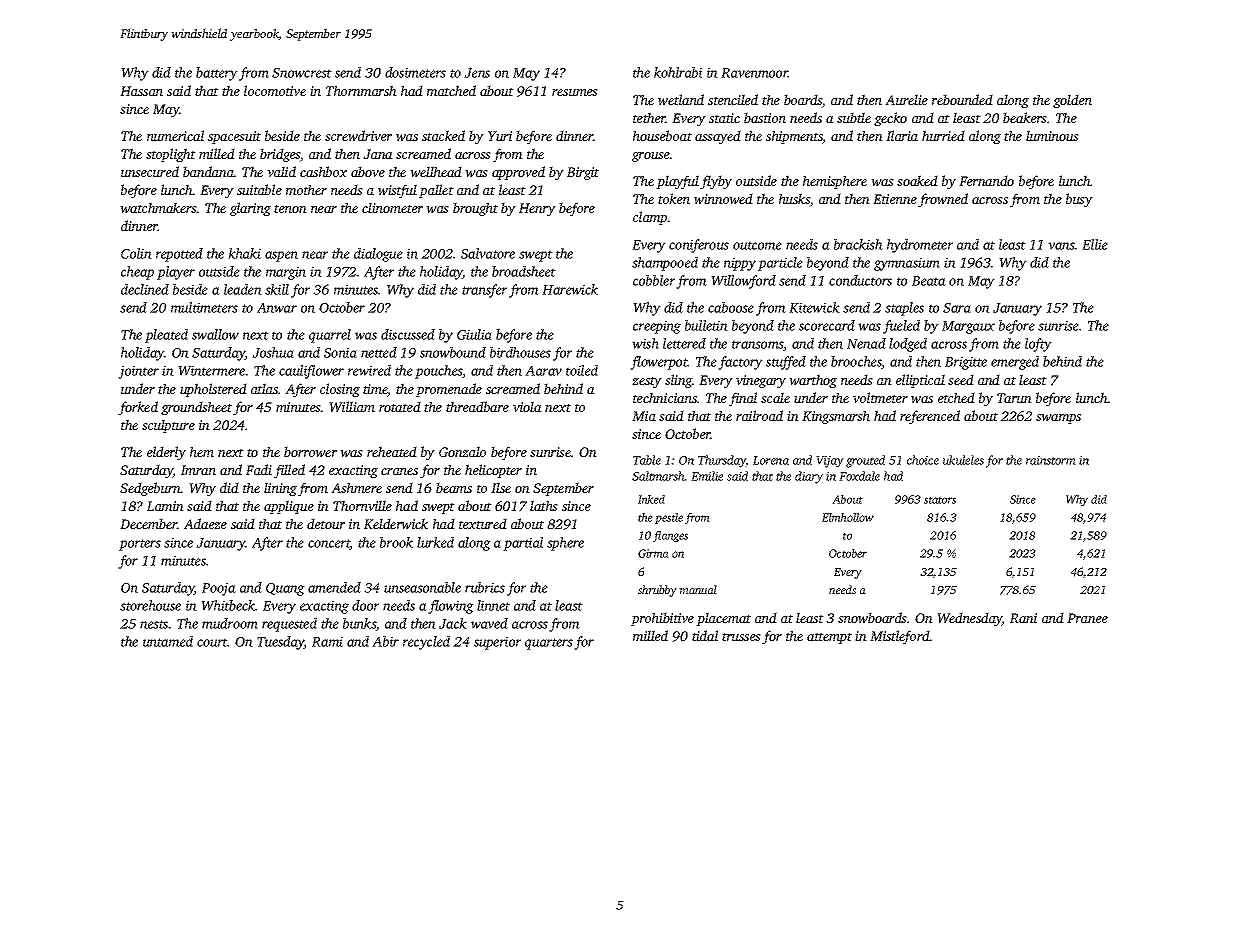 The width and height of the screenshot is (1233, 952). Describe the element at coordinates (497, 643) in the screenshot. I see `superior` at that location.
